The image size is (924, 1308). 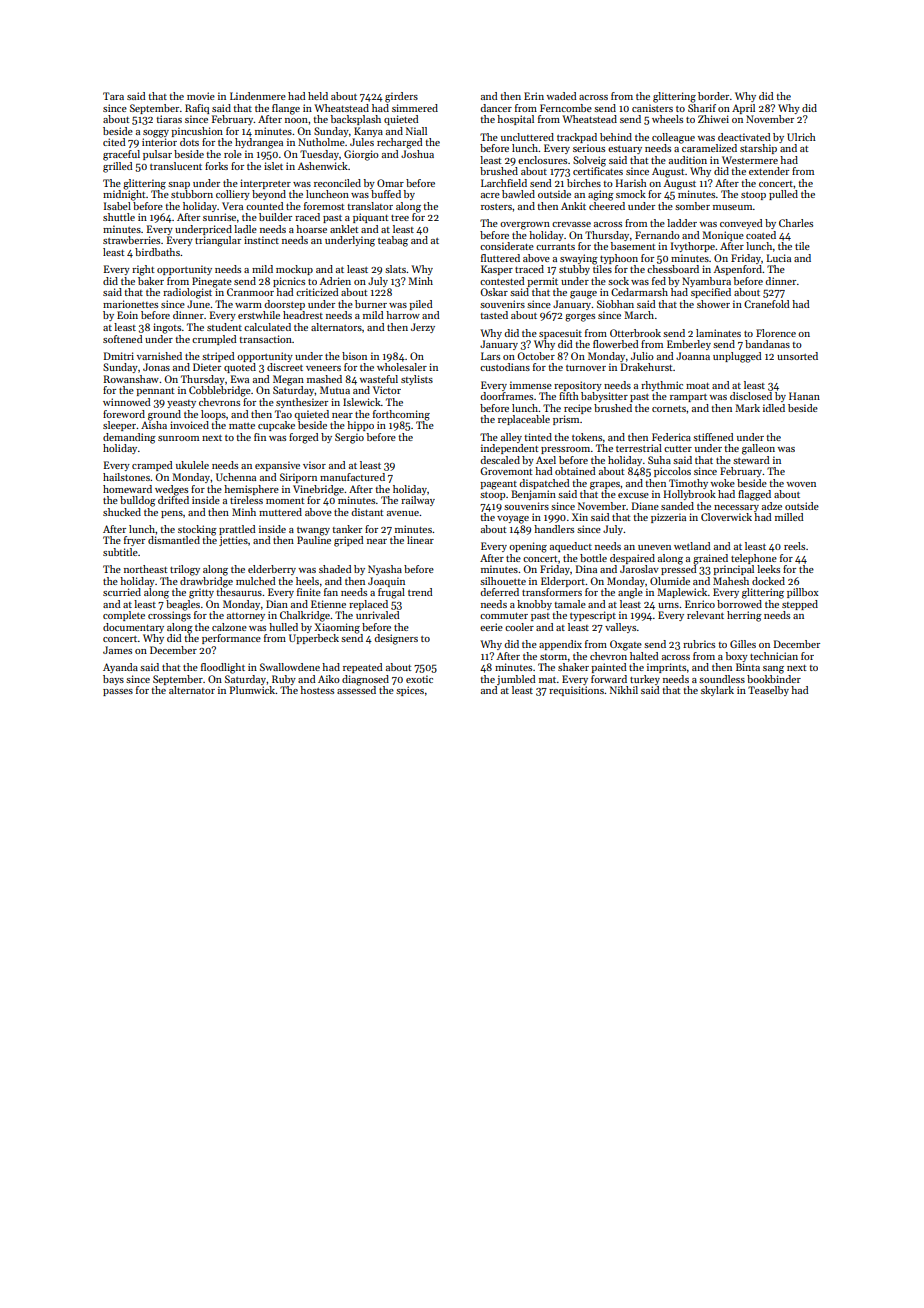 I want to click on Lars, so click(x=490, y=356).
